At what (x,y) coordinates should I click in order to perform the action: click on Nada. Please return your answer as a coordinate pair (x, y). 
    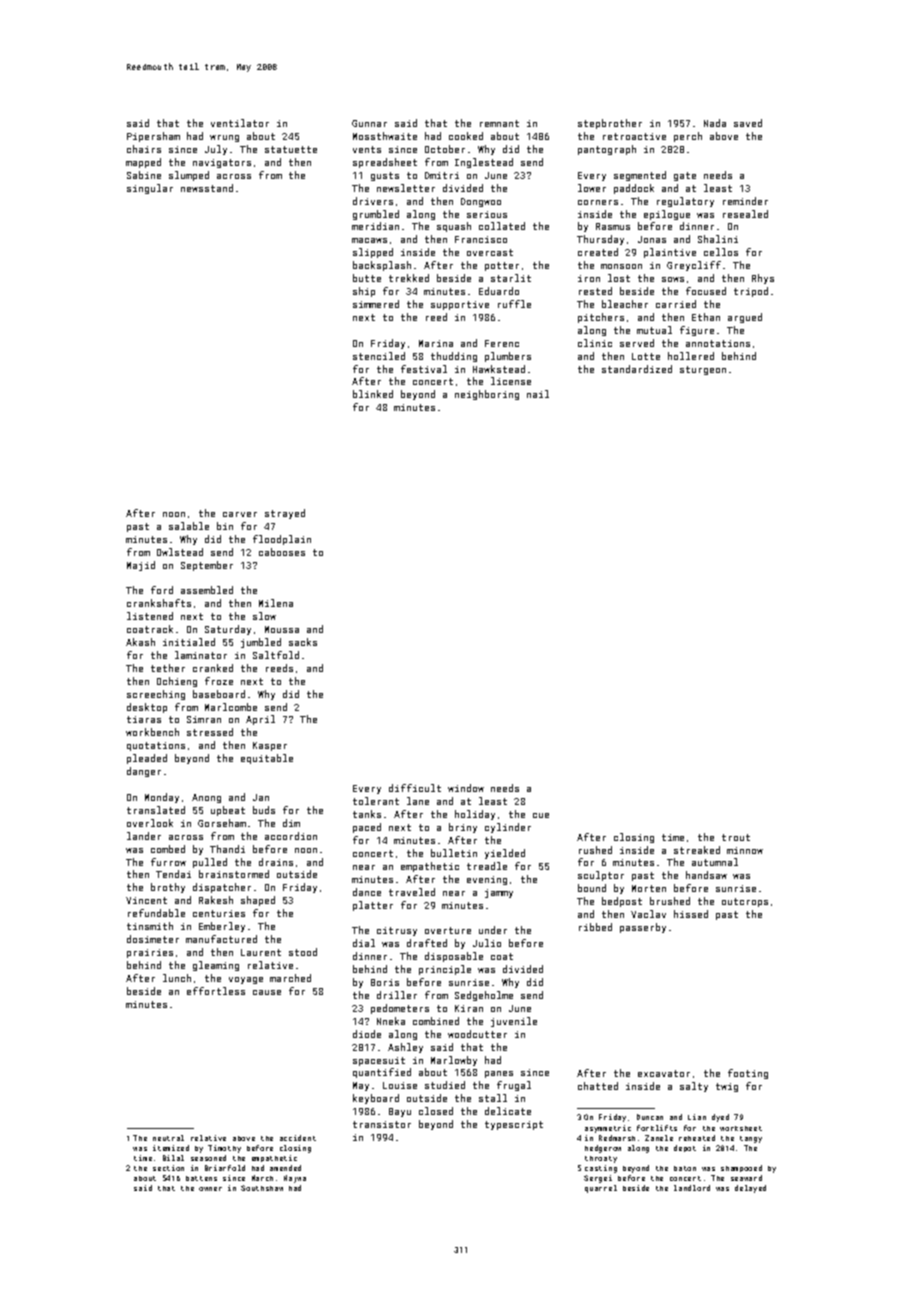
    Looking at the image, I should click on (715, 123).
